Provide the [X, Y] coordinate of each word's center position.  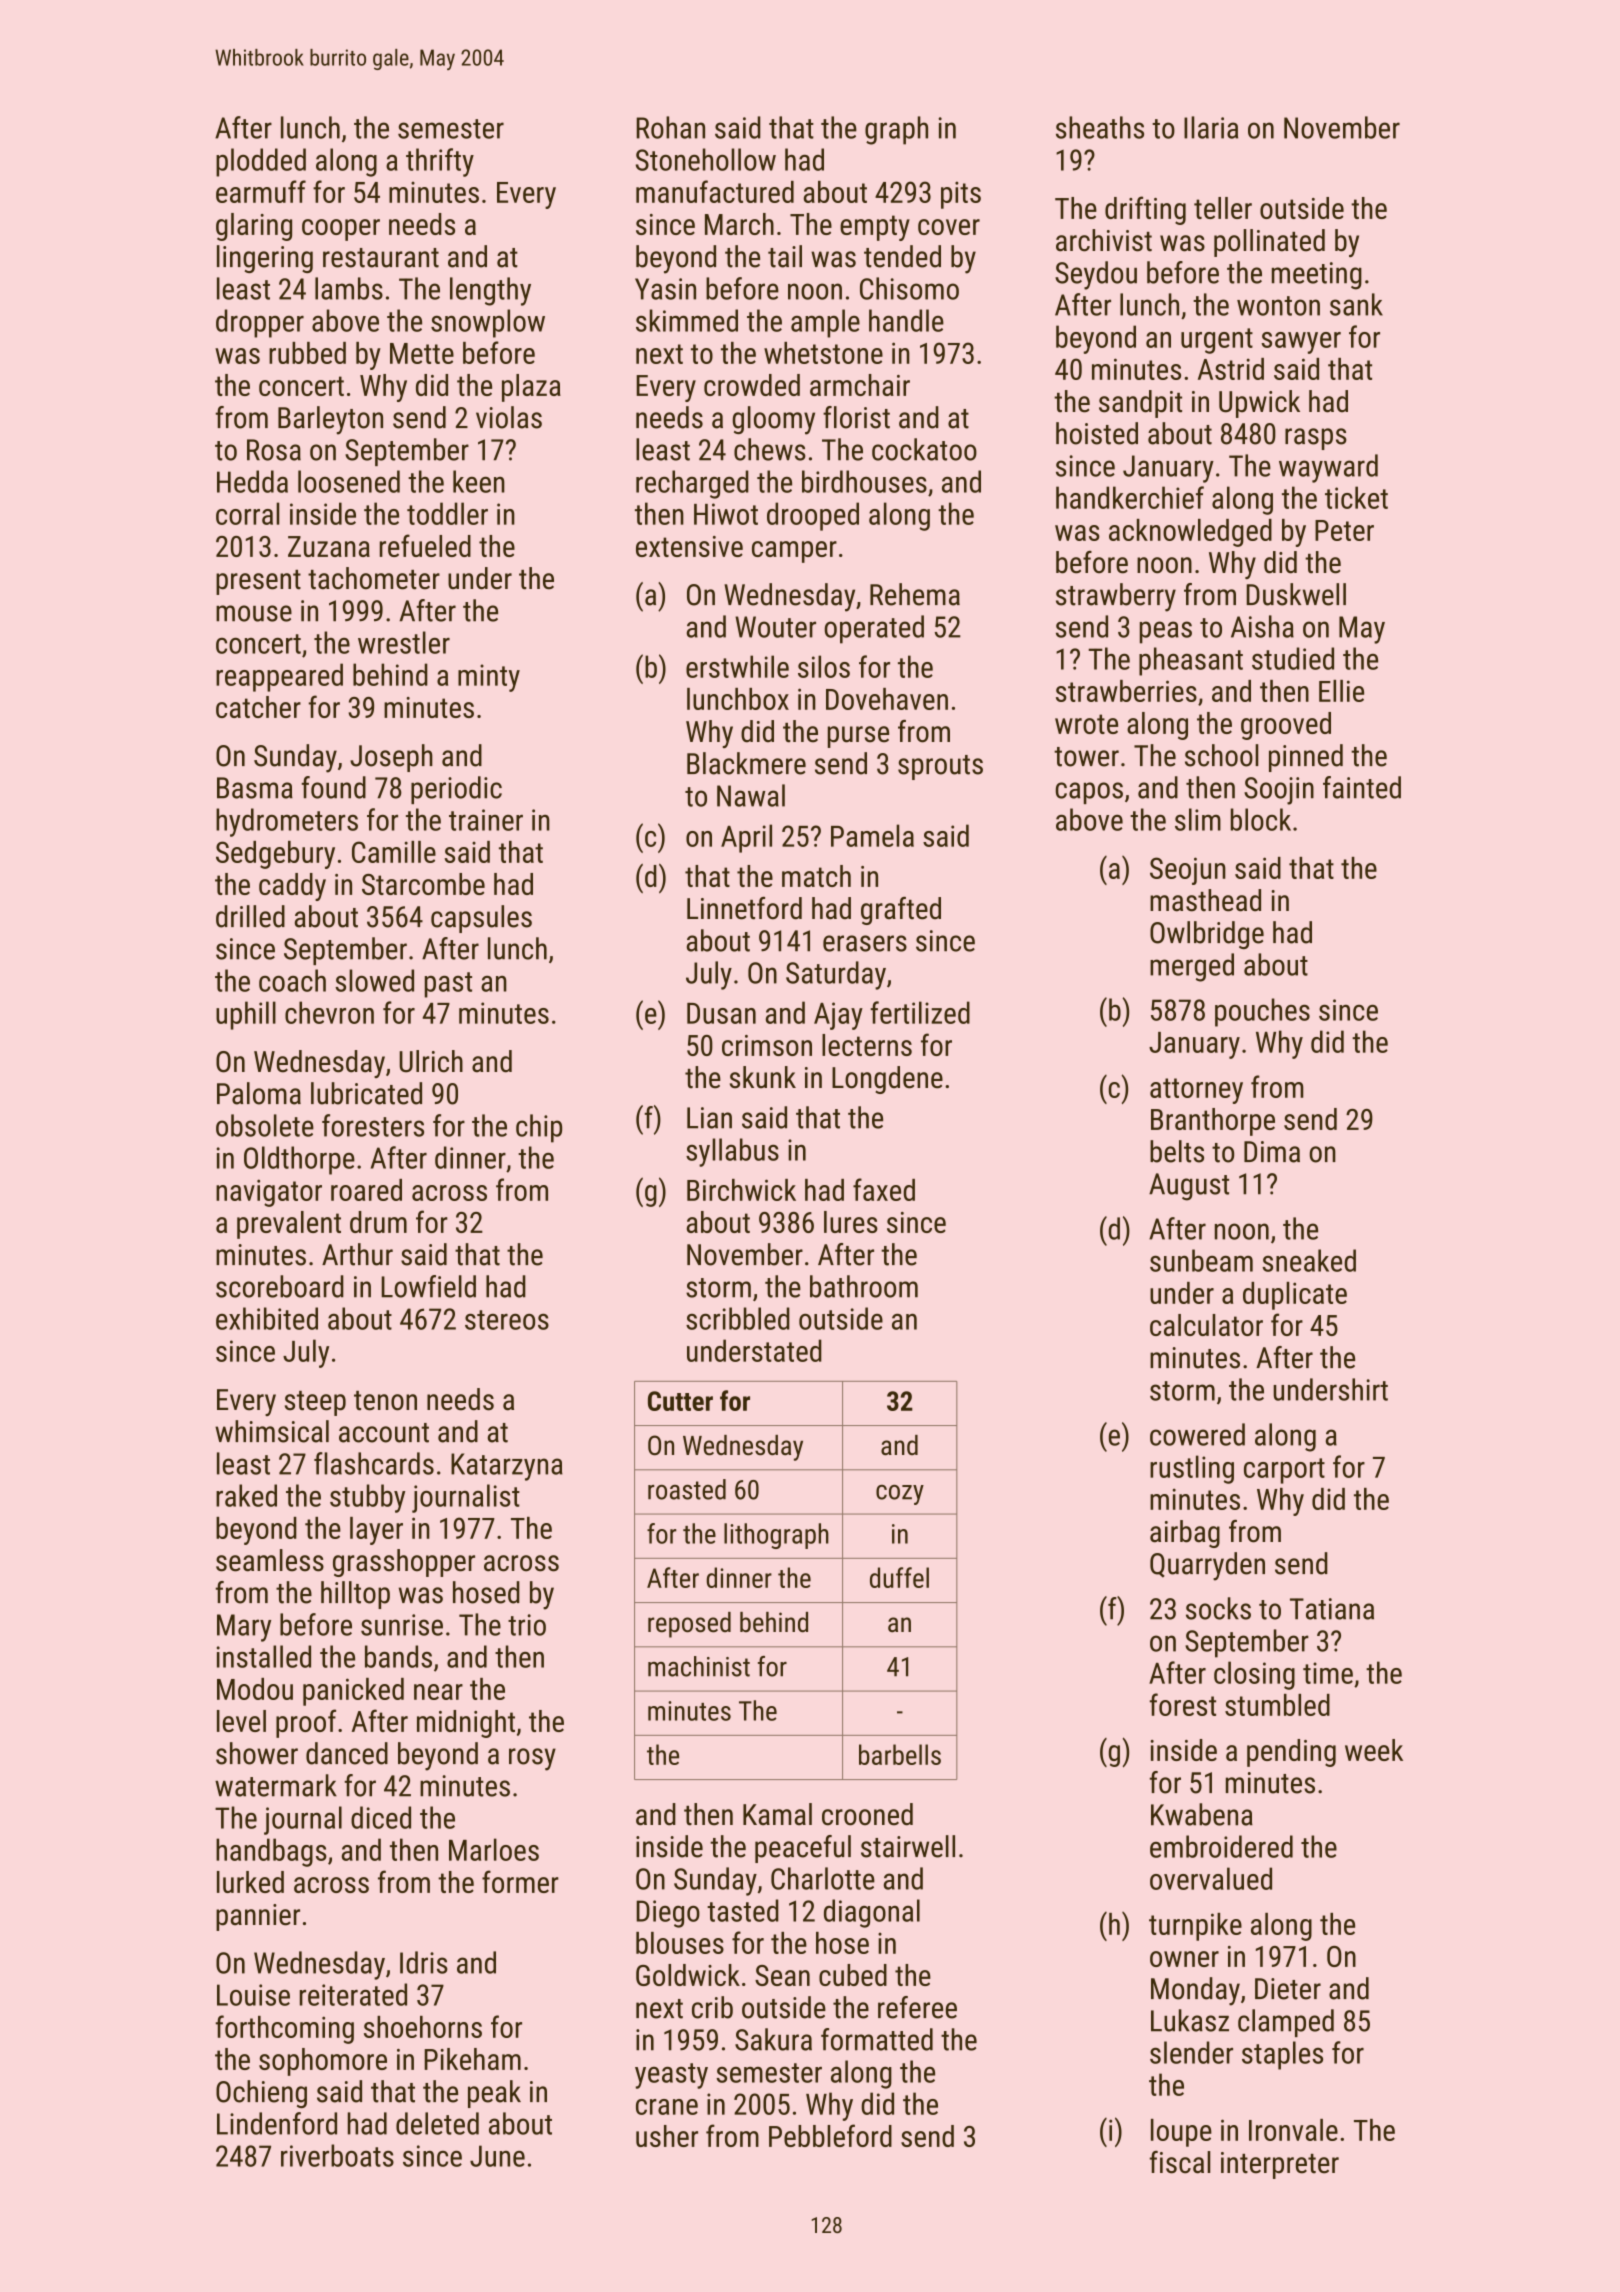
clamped [1286, 2023]
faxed [884, 1189]
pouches [1262, 1012]
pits [961, 195]
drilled [250, 916]
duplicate [1295, 1296]
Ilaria [1211, 127]
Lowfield [428, 1286]
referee [917, 2007]
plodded [261, 162]
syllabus [732, 1152]
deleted [437, 2123]
